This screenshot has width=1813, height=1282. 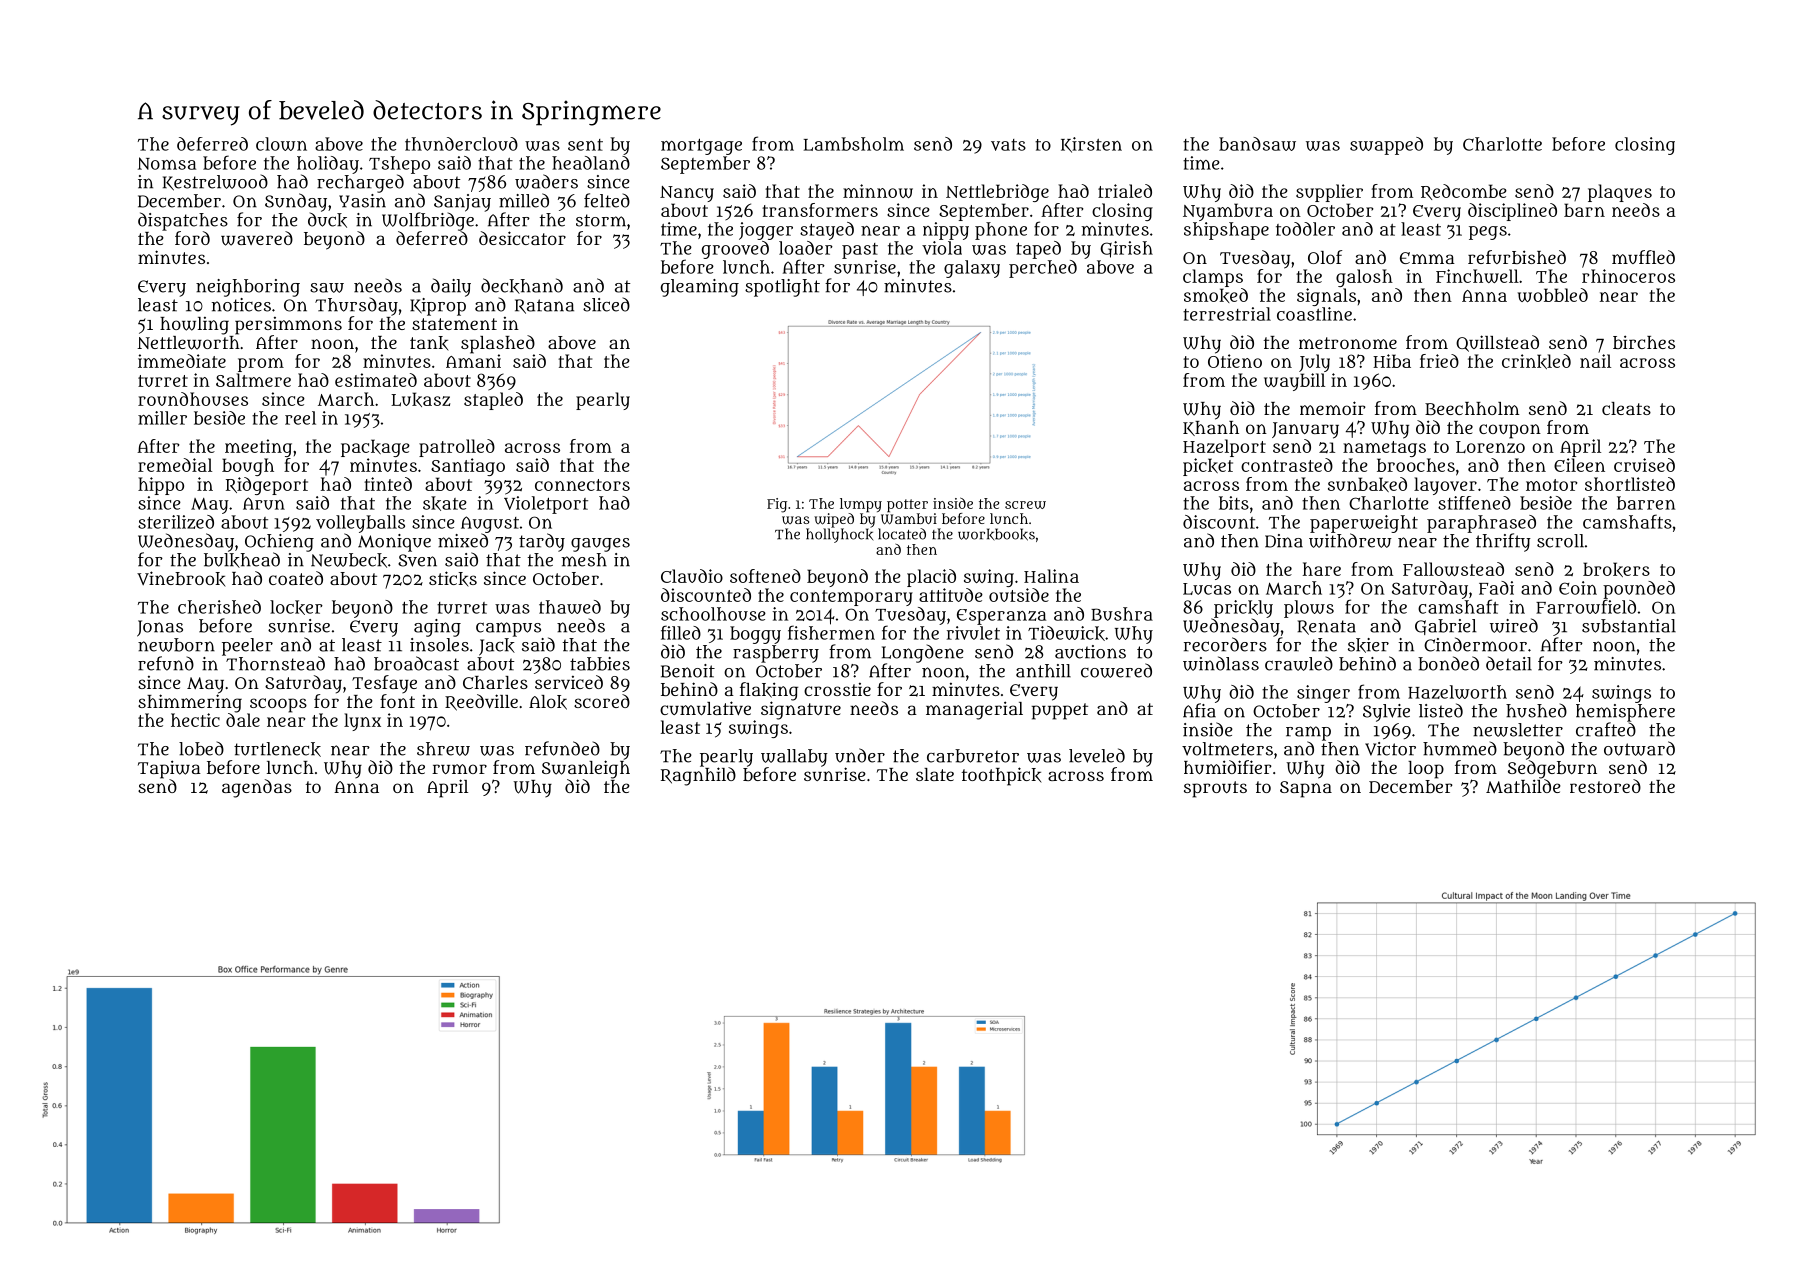 What do you see at coordinates (601, 220) in the screenshot?
I see `storm` at bounding box center [601, 220].
